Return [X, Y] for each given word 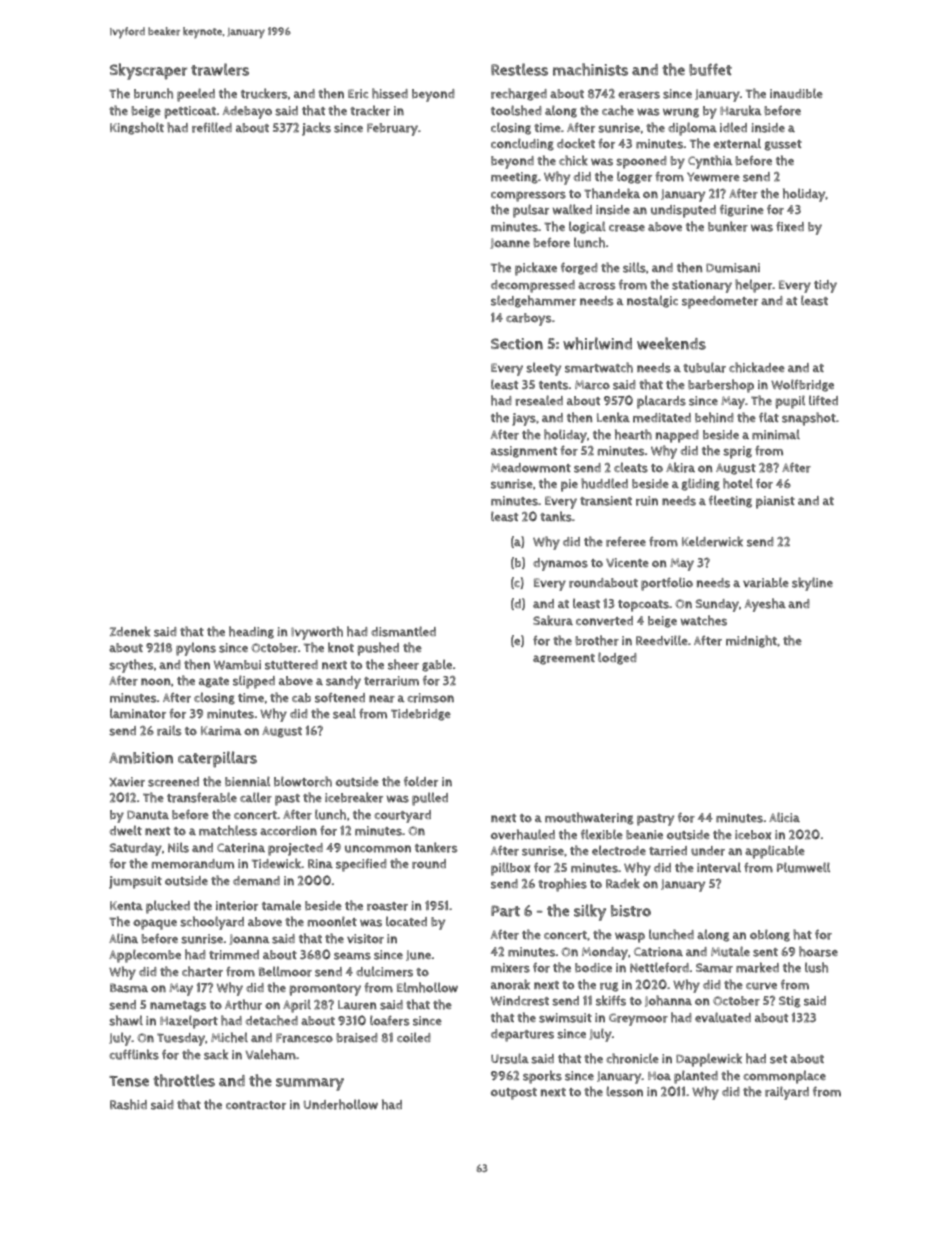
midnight [751, 641]
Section [517, 344]
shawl [126, 1020]
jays [524, 419]
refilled [212, 127]
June [418, 955]
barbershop [721, 386]
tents [553, 385]
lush [816, 967]
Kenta [126, 905]
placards [661, 402]
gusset [783, 145]
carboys [529, 319]
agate [214, 682]
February [392, 129]
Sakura [553, 620]
